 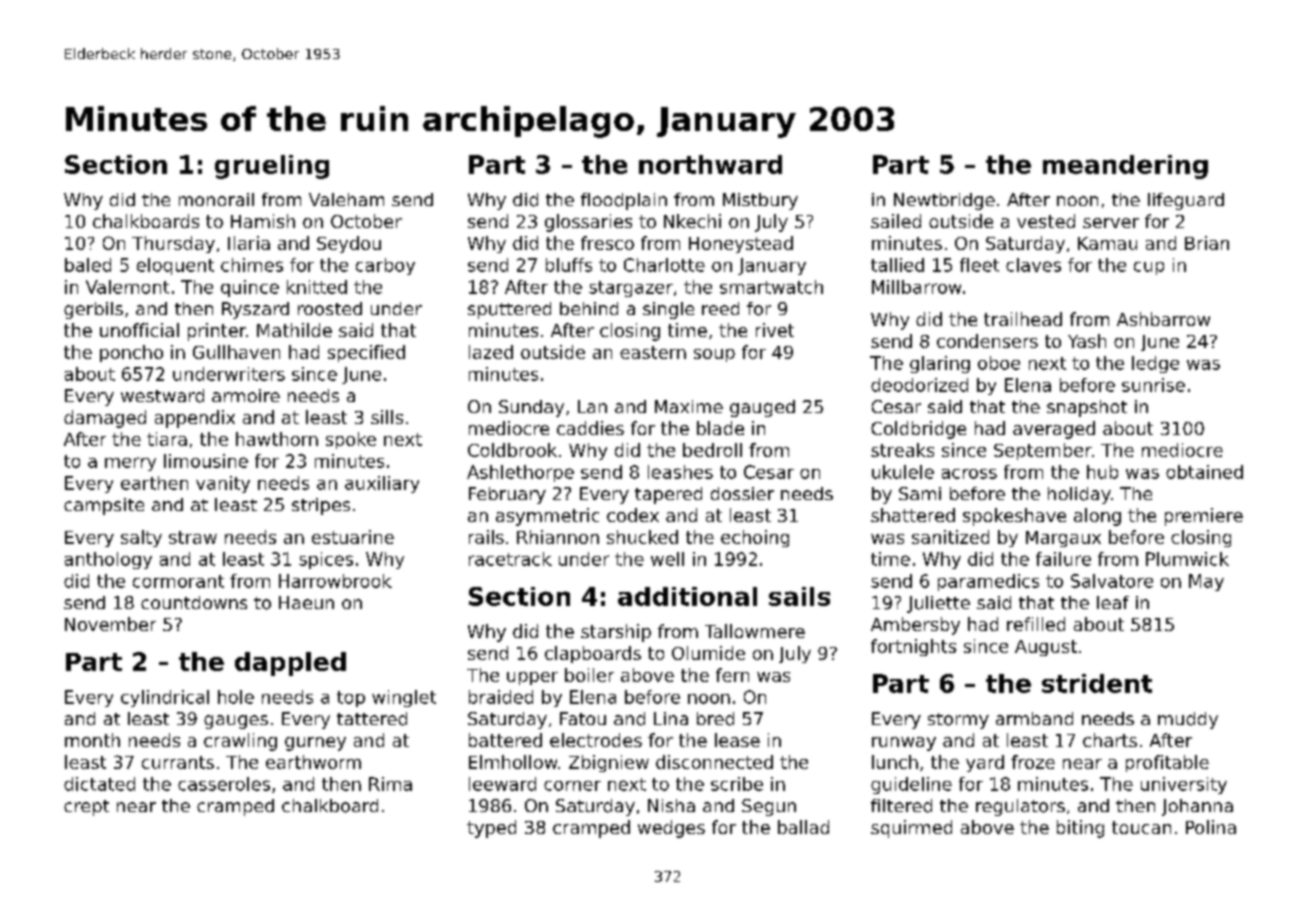 I want to click on typed, so click(x=491, y=829).
